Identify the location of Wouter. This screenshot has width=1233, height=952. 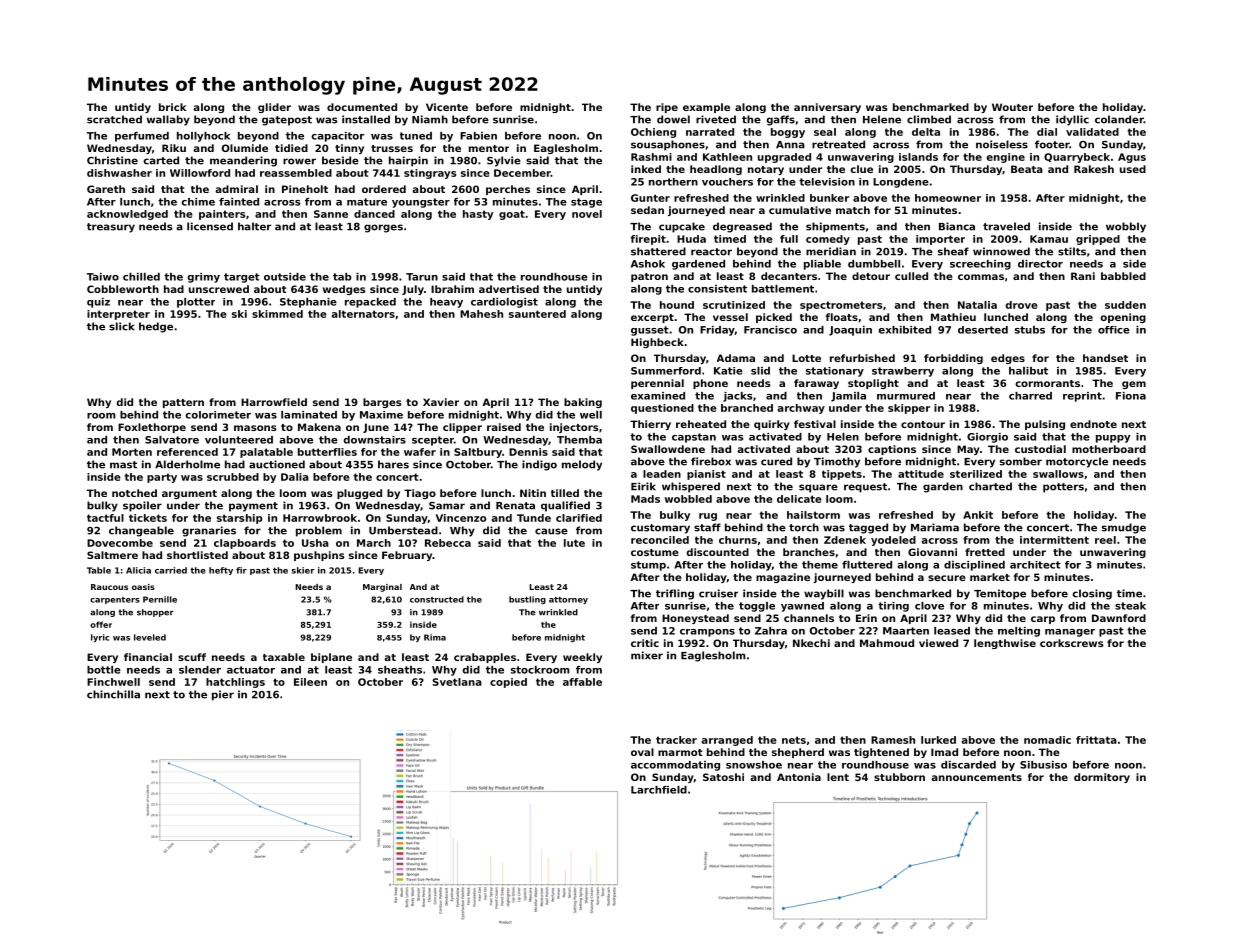
(1012, 107).
